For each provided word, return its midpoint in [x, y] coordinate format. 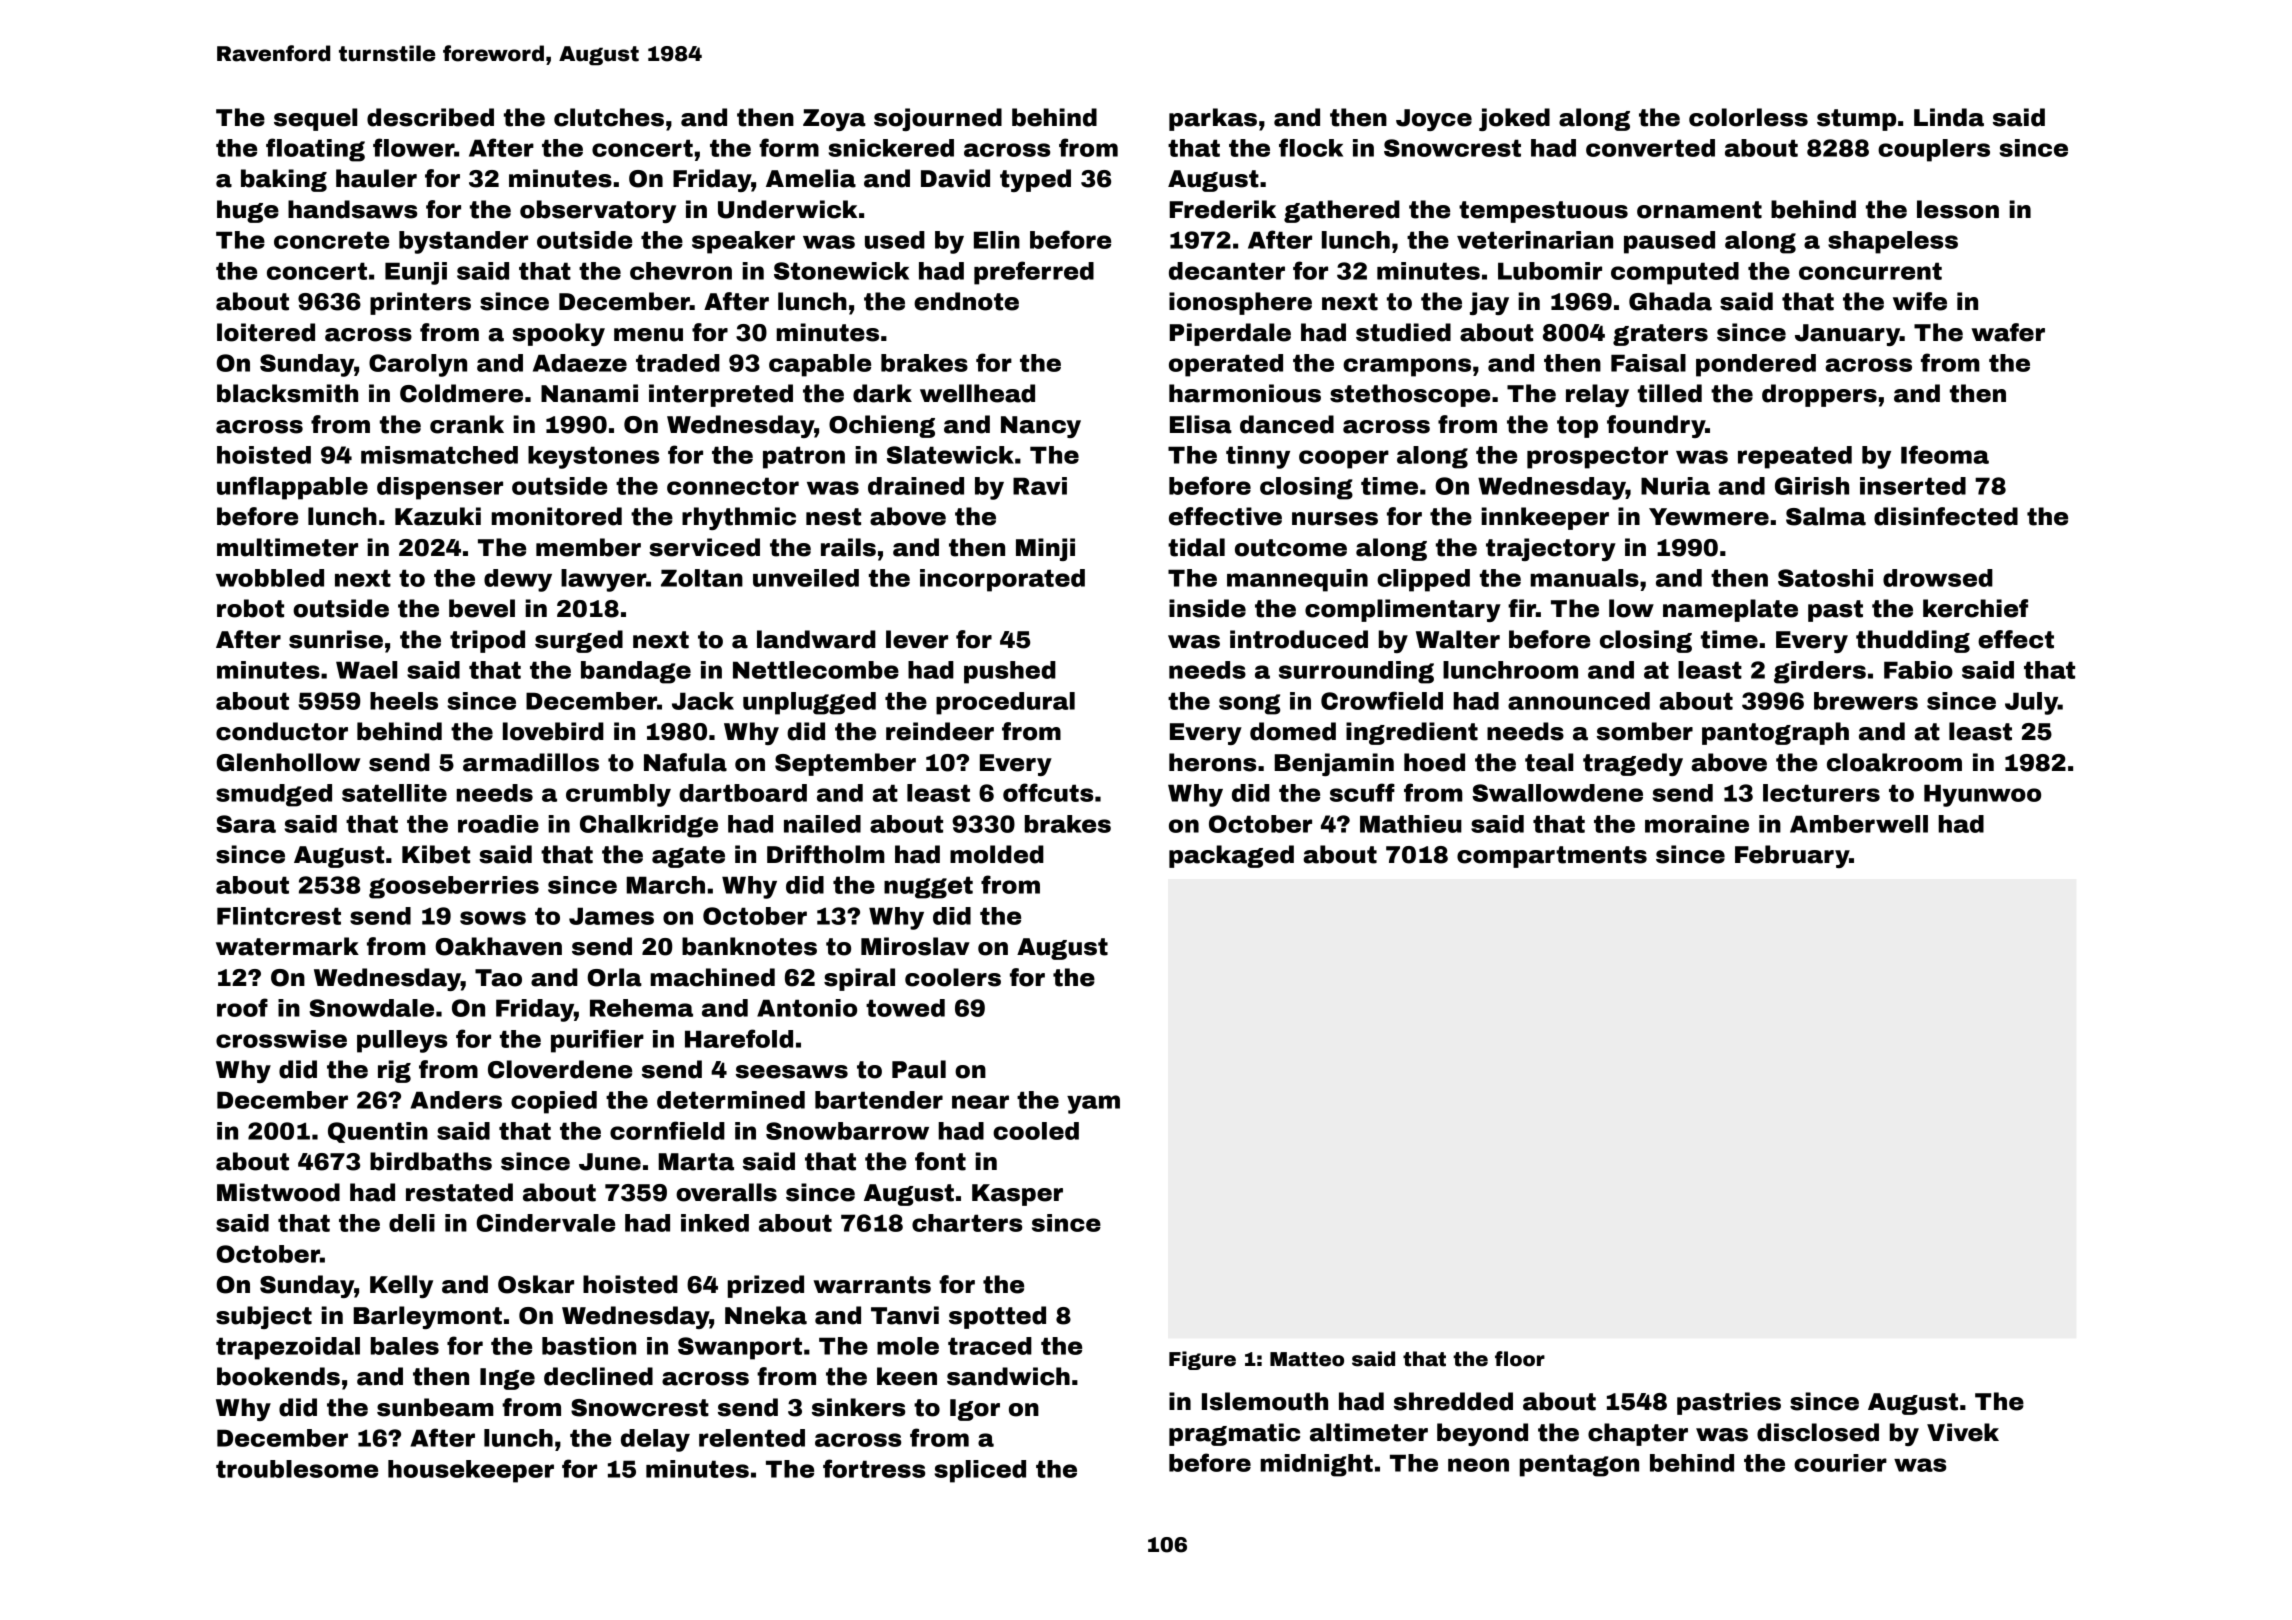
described [430, 117]
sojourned [938, 119]
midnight [1316, 1465]
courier [1840, 1463]
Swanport [740, 1348]
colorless [1748, 117]
